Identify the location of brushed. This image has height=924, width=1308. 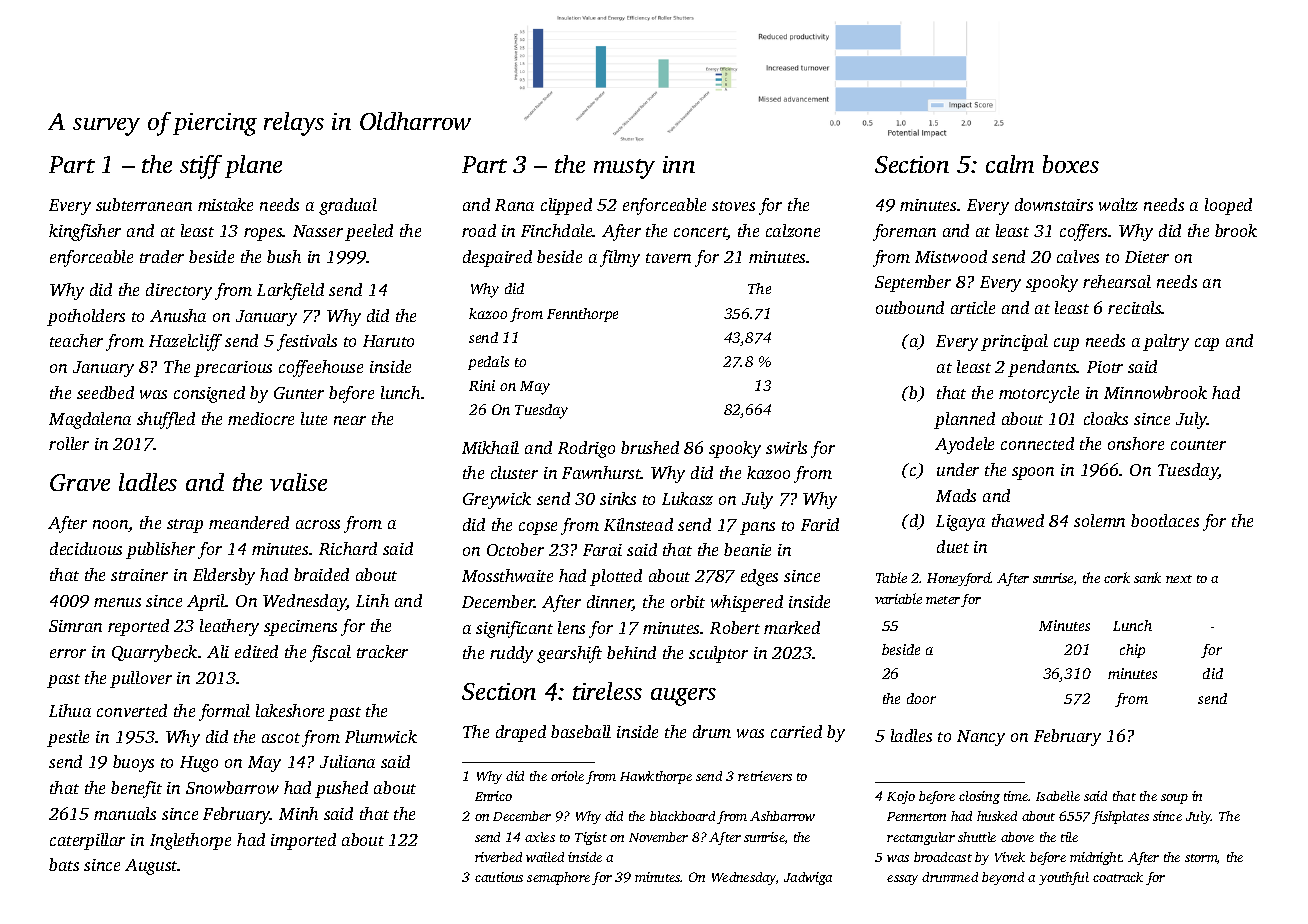
(650, 447).
